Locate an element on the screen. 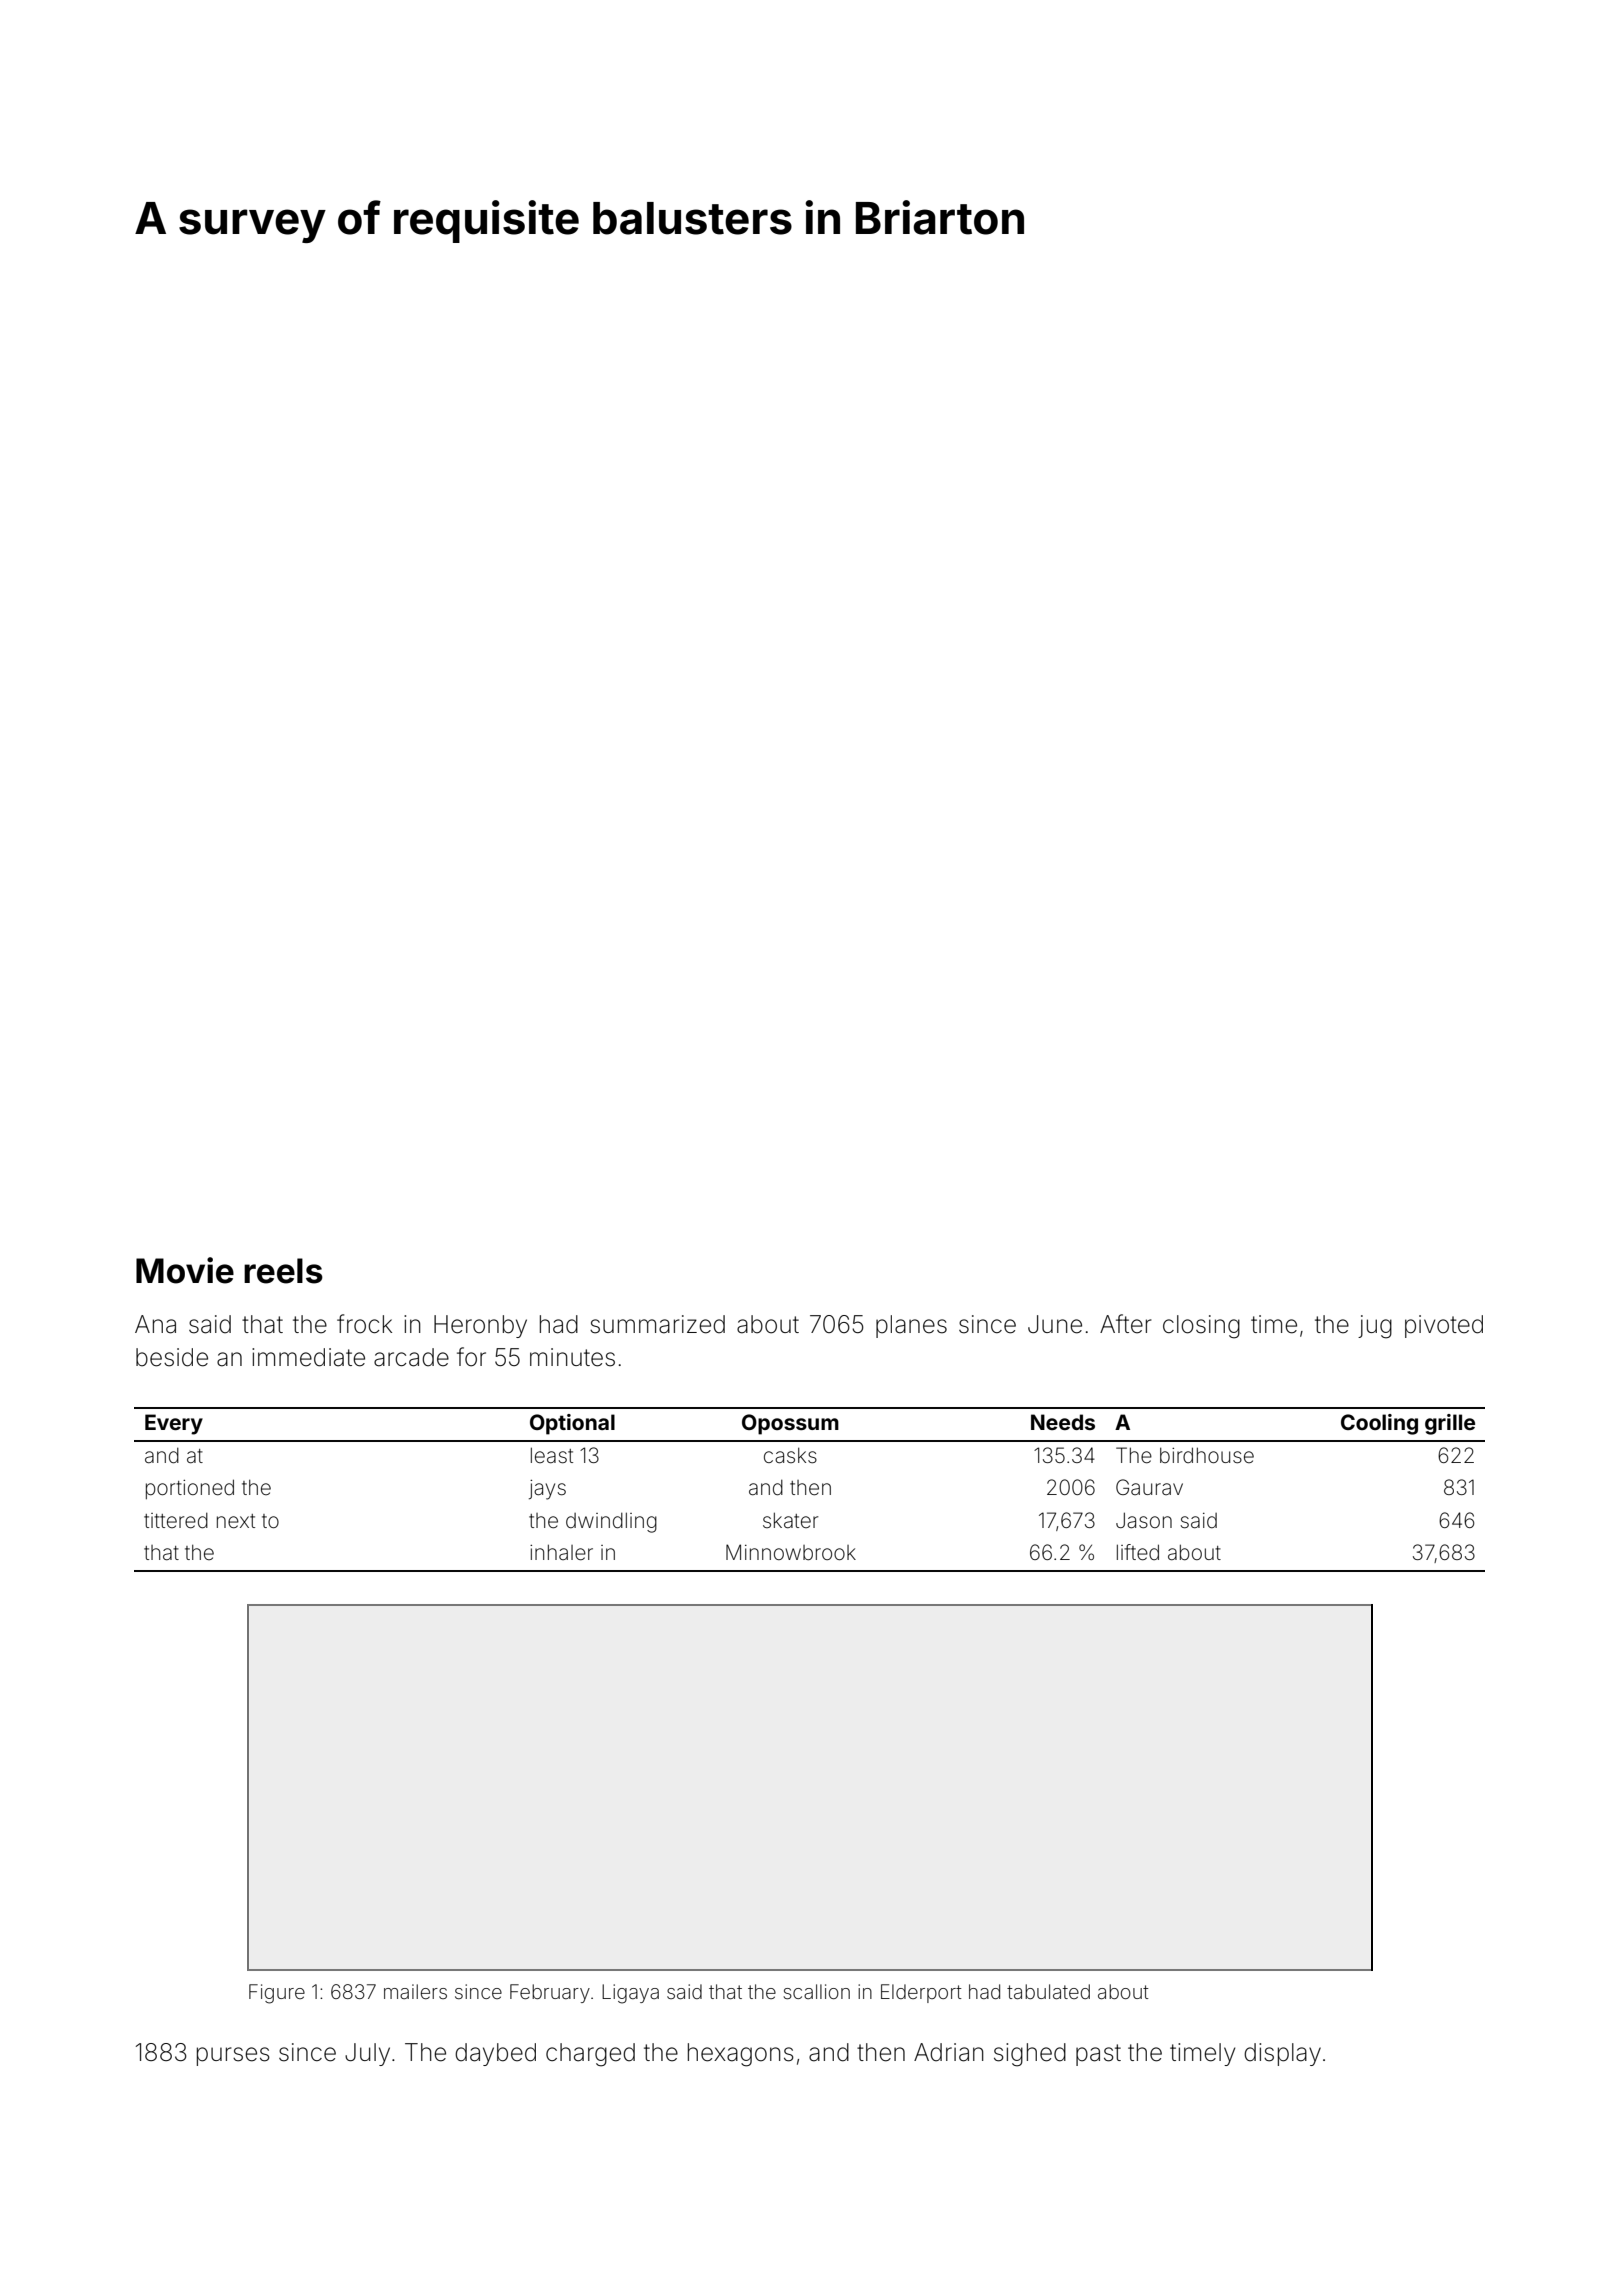  tabulated is located at coordinates (1048, 1991).
